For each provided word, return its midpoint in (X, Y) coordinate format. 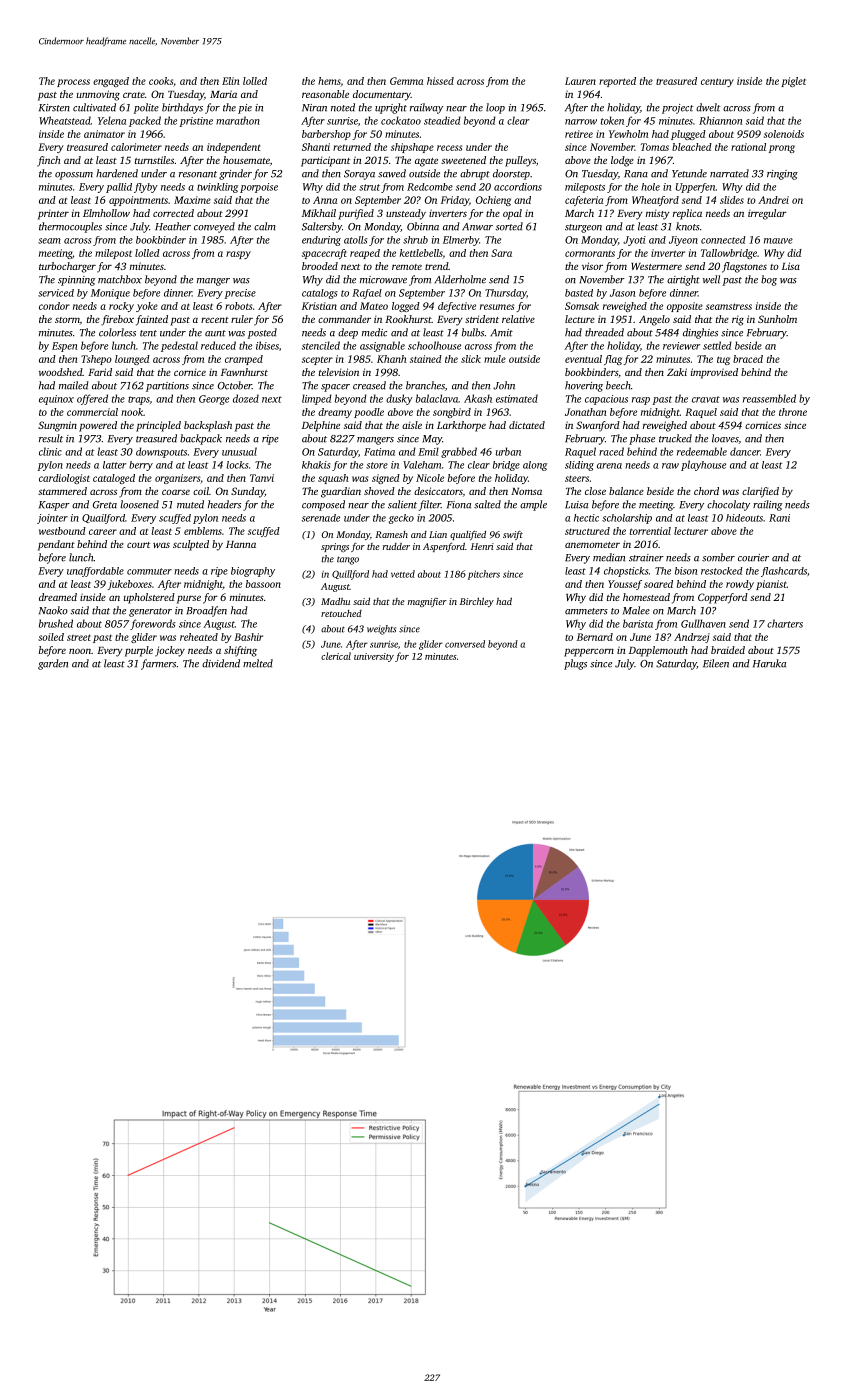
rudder (396, 546)
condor (54, 306)
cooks (161, 81)
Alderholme (460, 279)
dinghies (700, 333)
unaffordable (95, 572)
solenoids (784, 134)
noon (80, 651)
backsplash (208, 426)
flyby (146, 188)
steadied (442, 120)
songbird (452, 413)
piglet (793, 82)
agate (426, 162)
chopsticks (626, 572)
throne (793, 412)
